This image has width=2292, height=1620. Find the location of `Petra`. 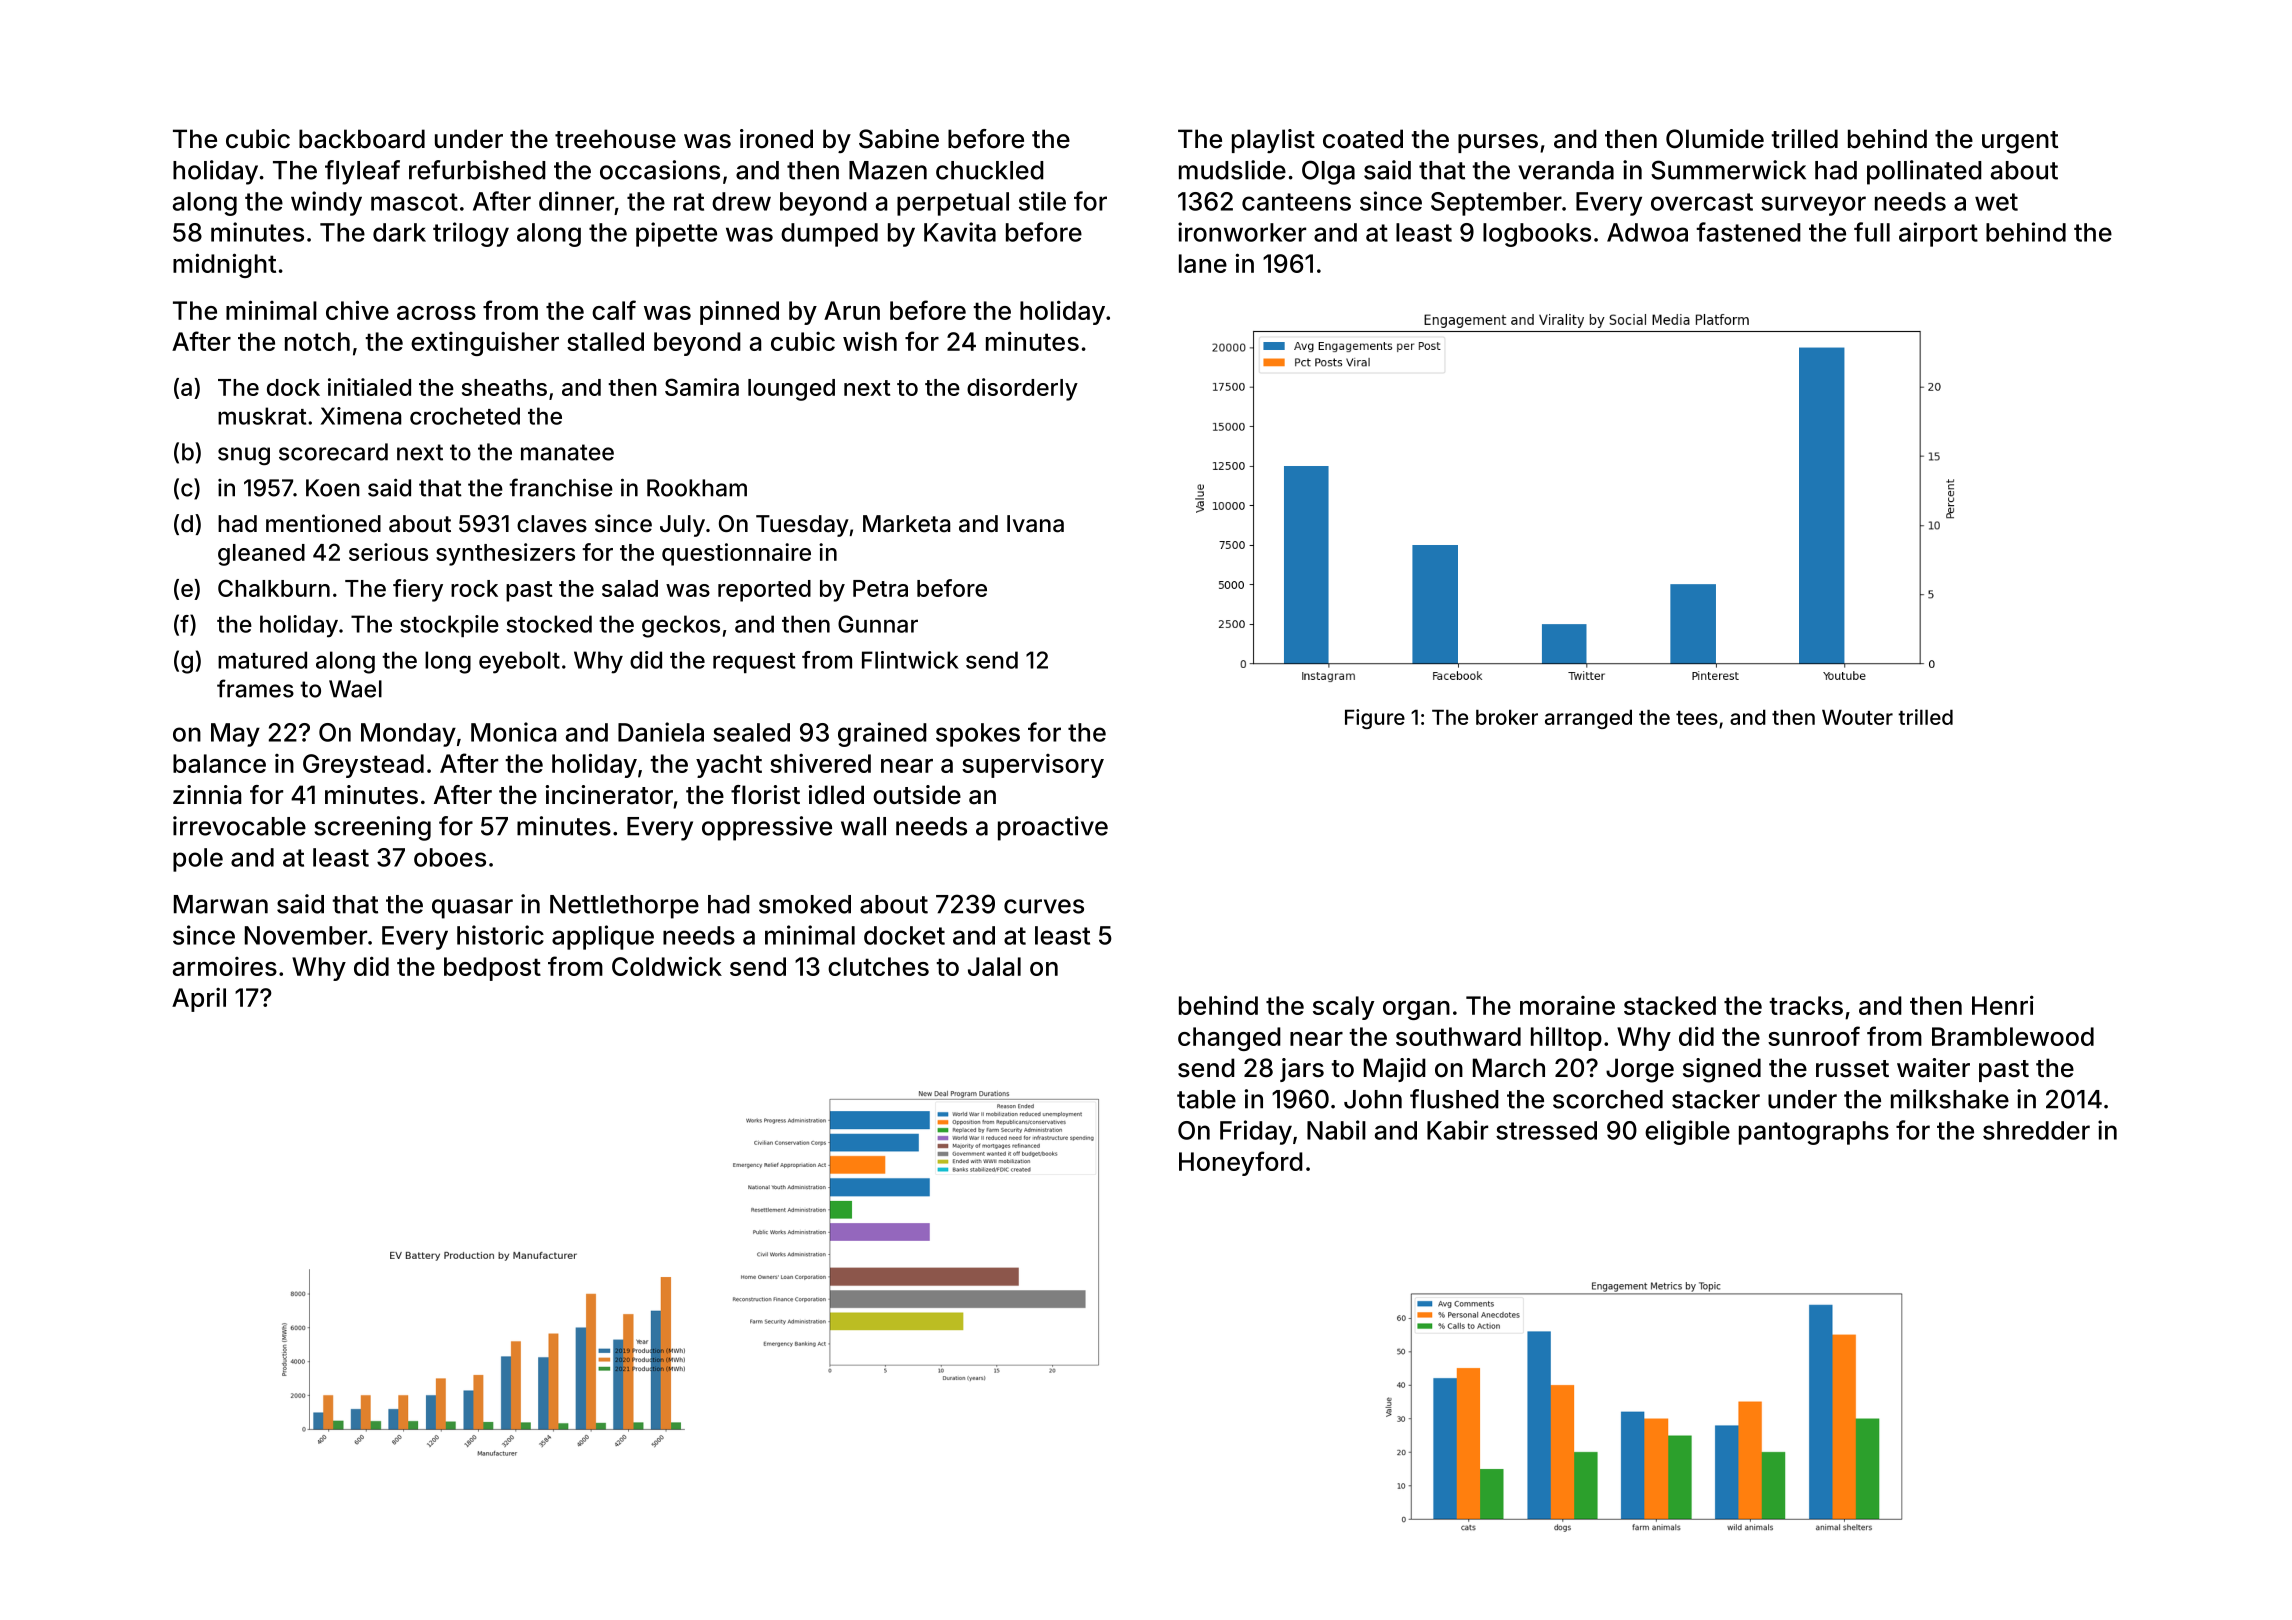

Petra is located at coordinates (880, 588).
